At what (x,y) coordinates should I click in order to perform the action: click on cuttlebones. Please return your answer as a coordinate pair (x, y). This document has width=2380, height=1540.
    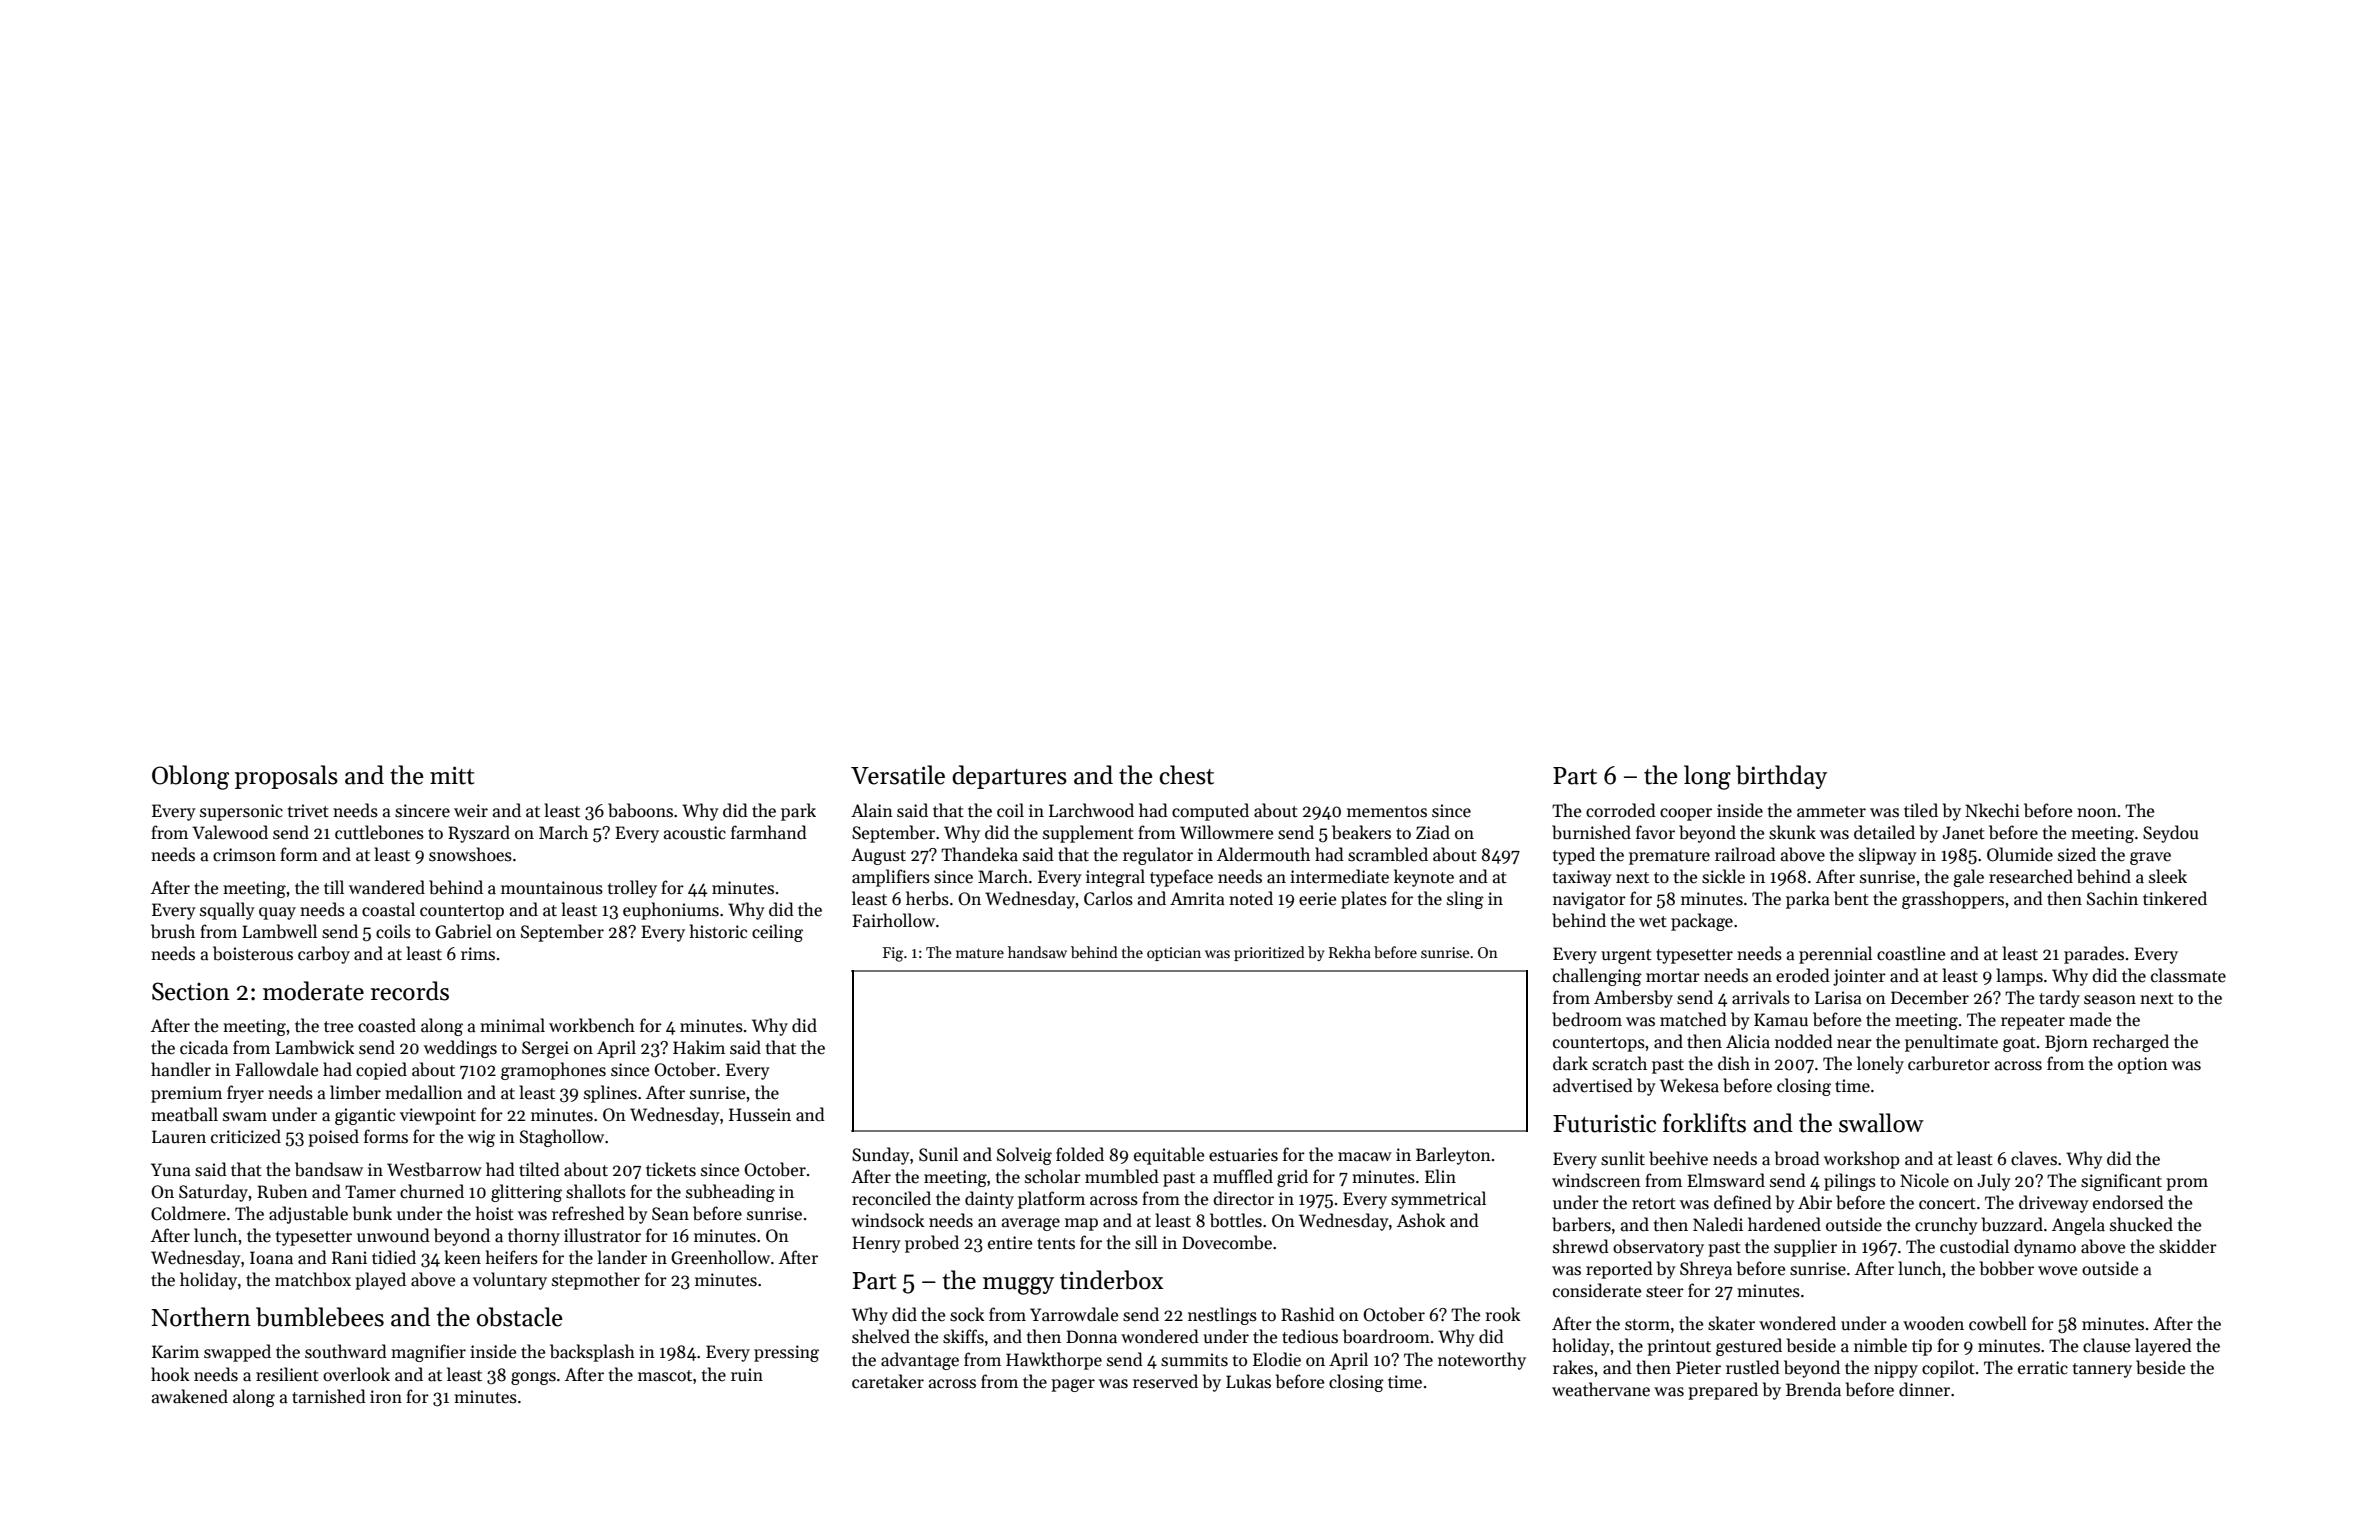
    Looking at the image, I should click on (379, 832).
